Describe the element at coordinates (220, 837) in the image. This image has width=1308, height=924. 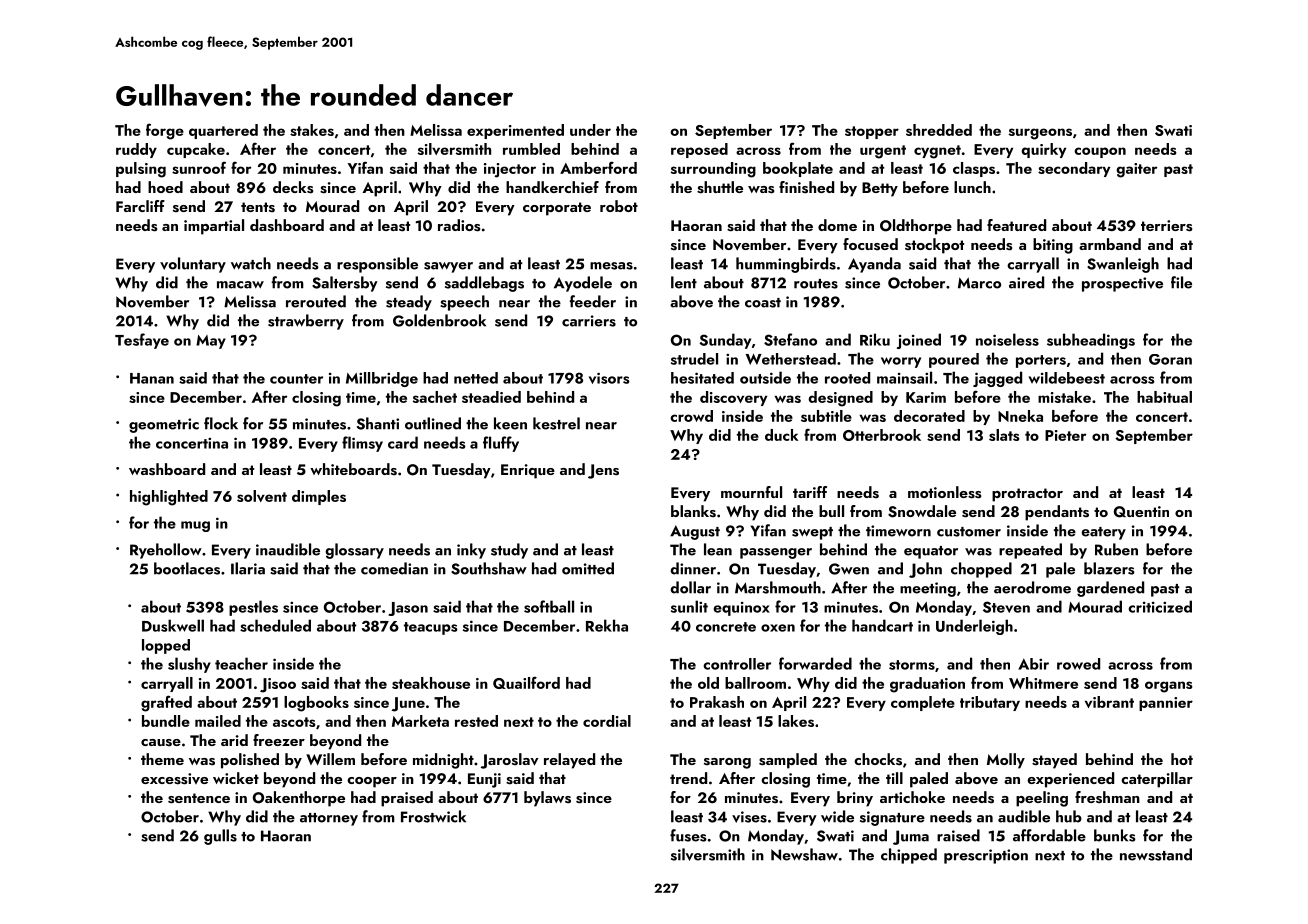
I see `gulls` at that location.
